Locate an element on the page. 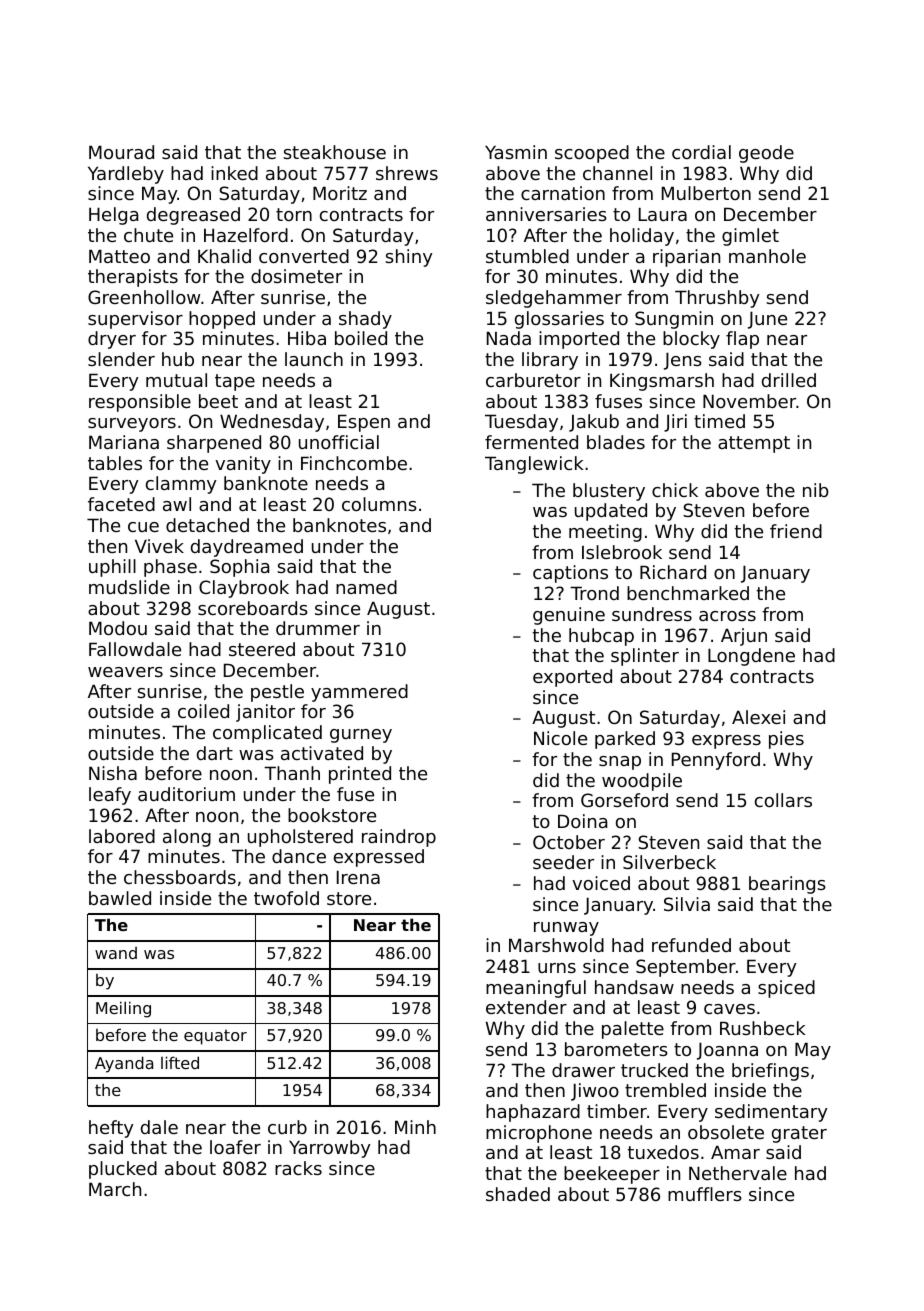 The image size is (924, 1311). Jens is located at coordinates (683, 361).
